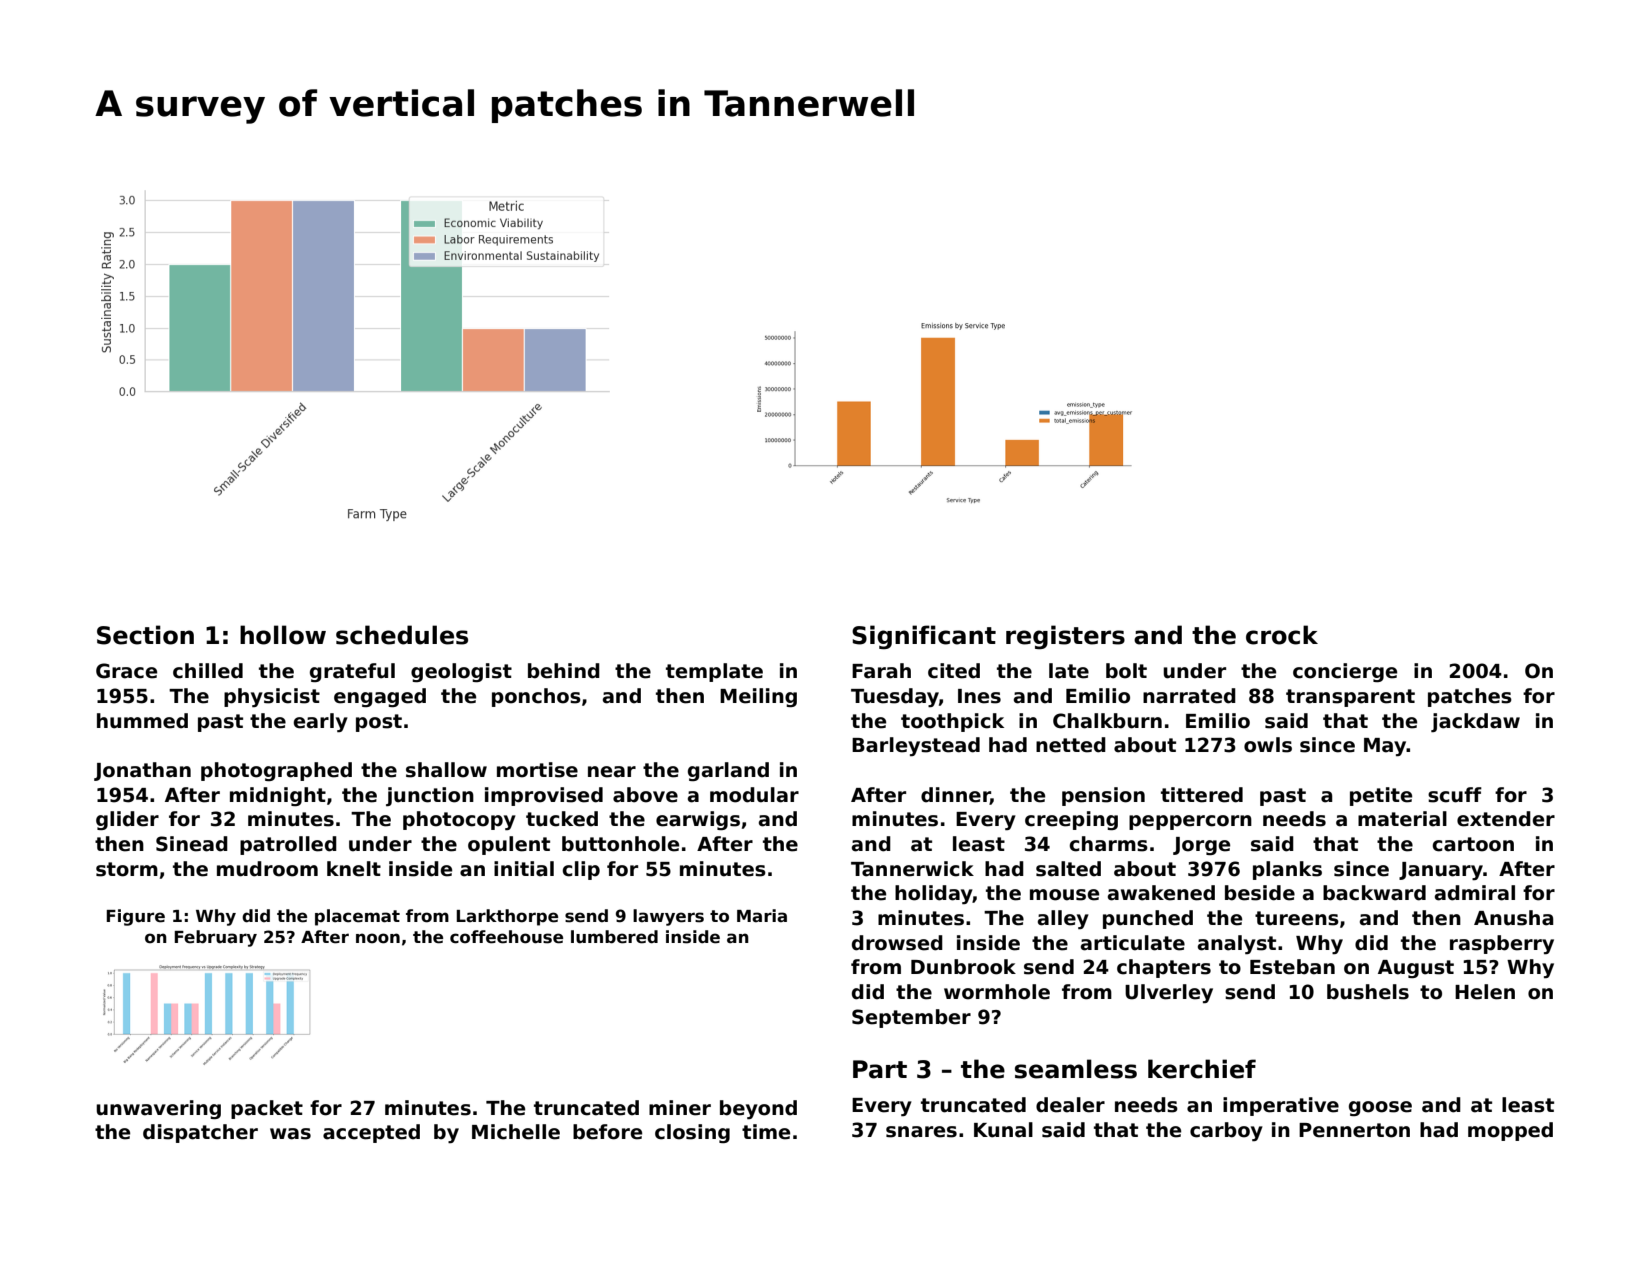 This screenshot has width=1650, height=1275. Describe the element at coordinates (288, 845) in the screenshot. I see `patrolled` at that location.
